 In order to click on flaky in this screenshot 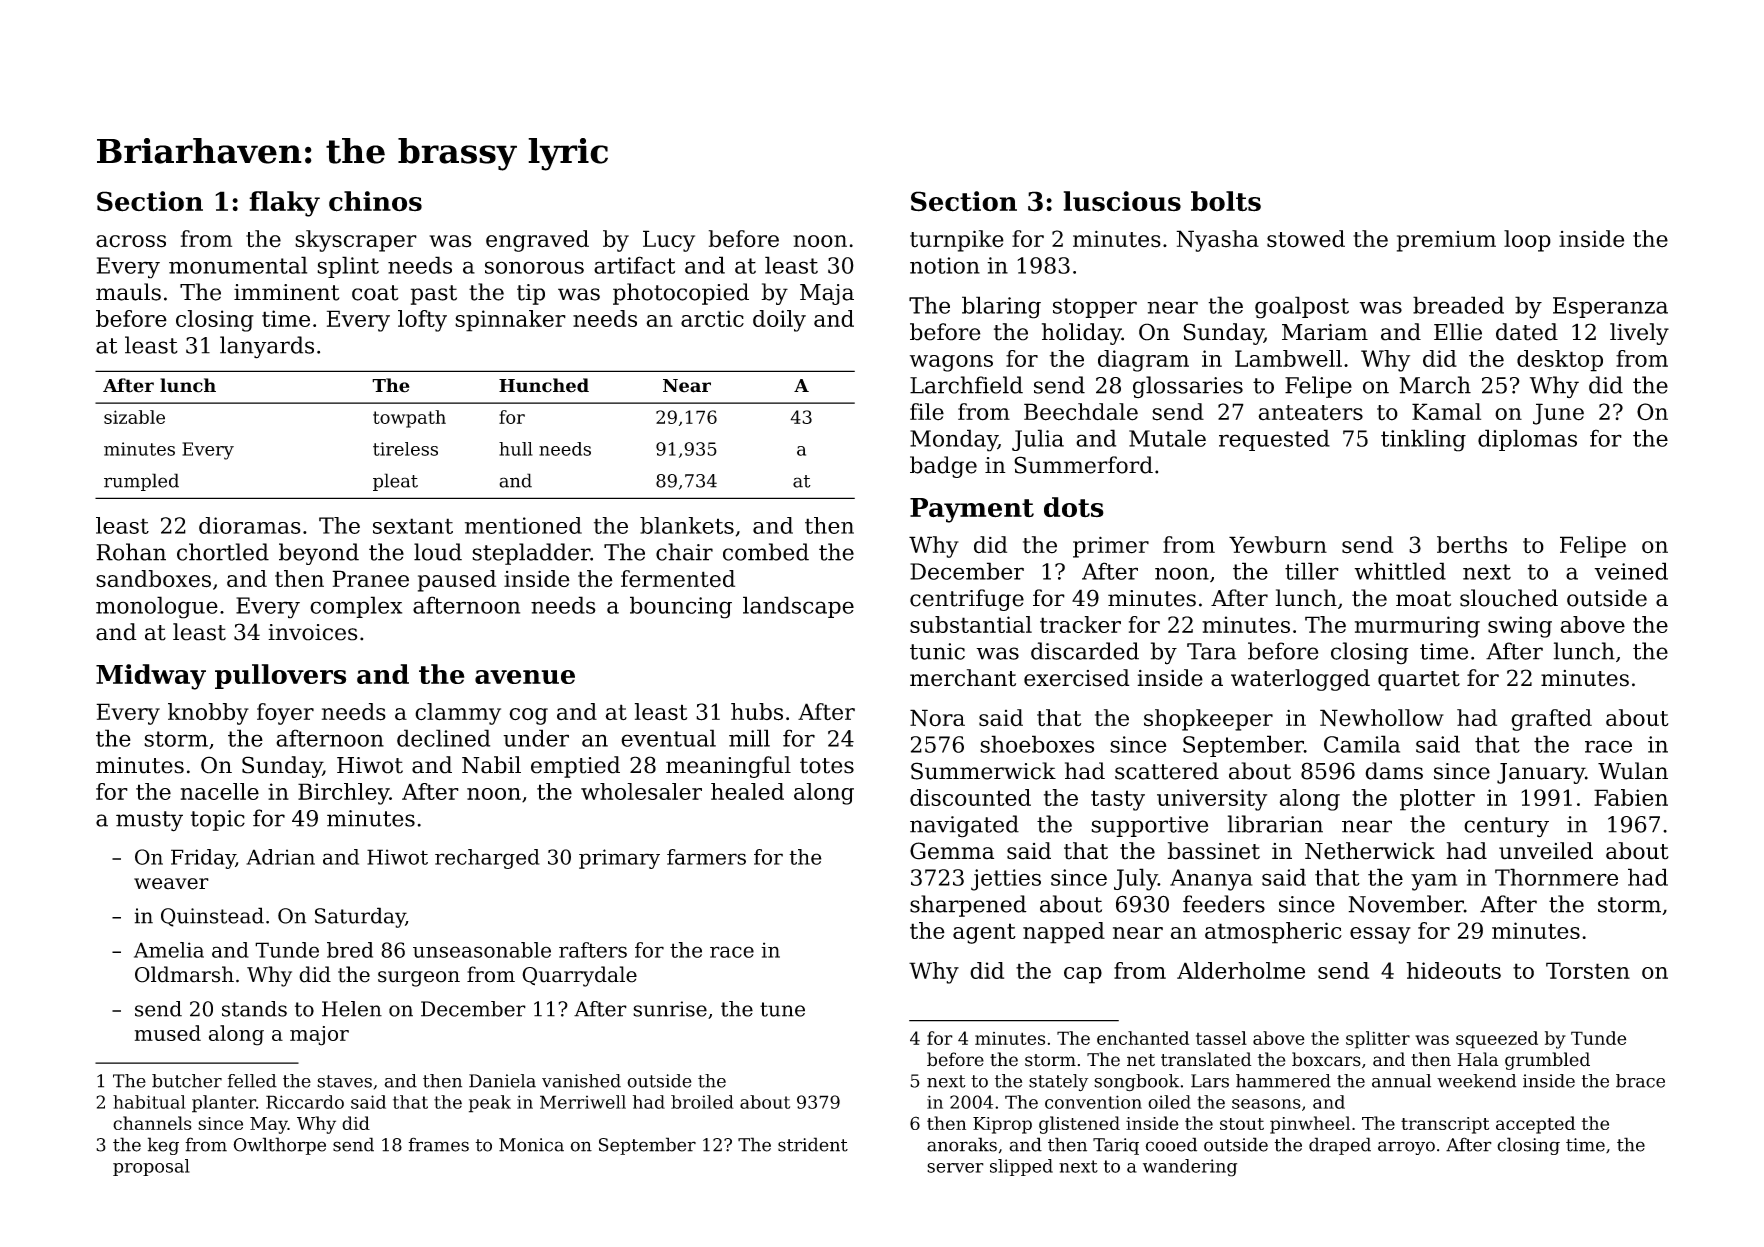, I will do `click(284, 204)`.
